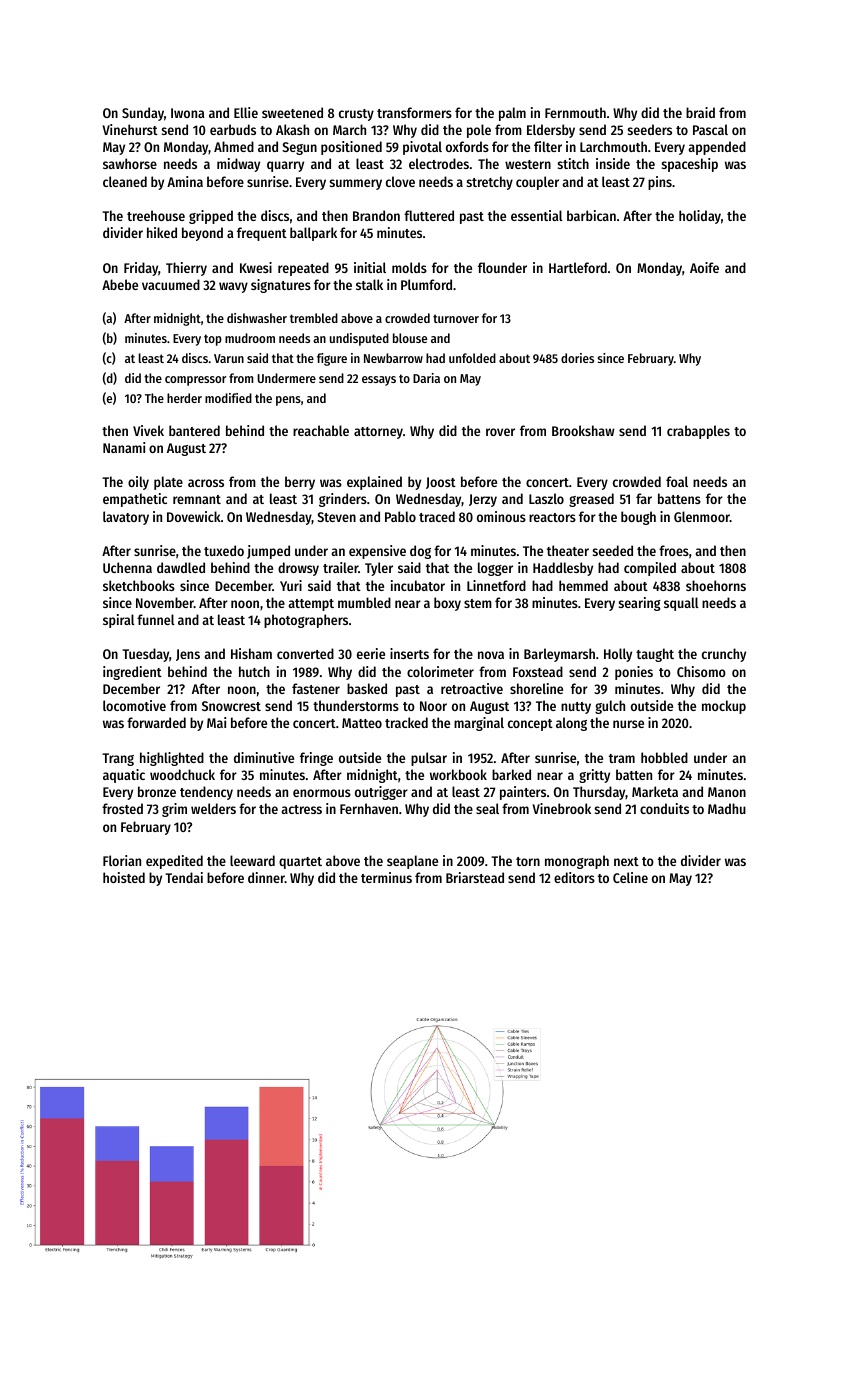 Image resolution: width=849 pixels, height=1400 pixels. I want to click on Hartleford, so click(578, 267).
